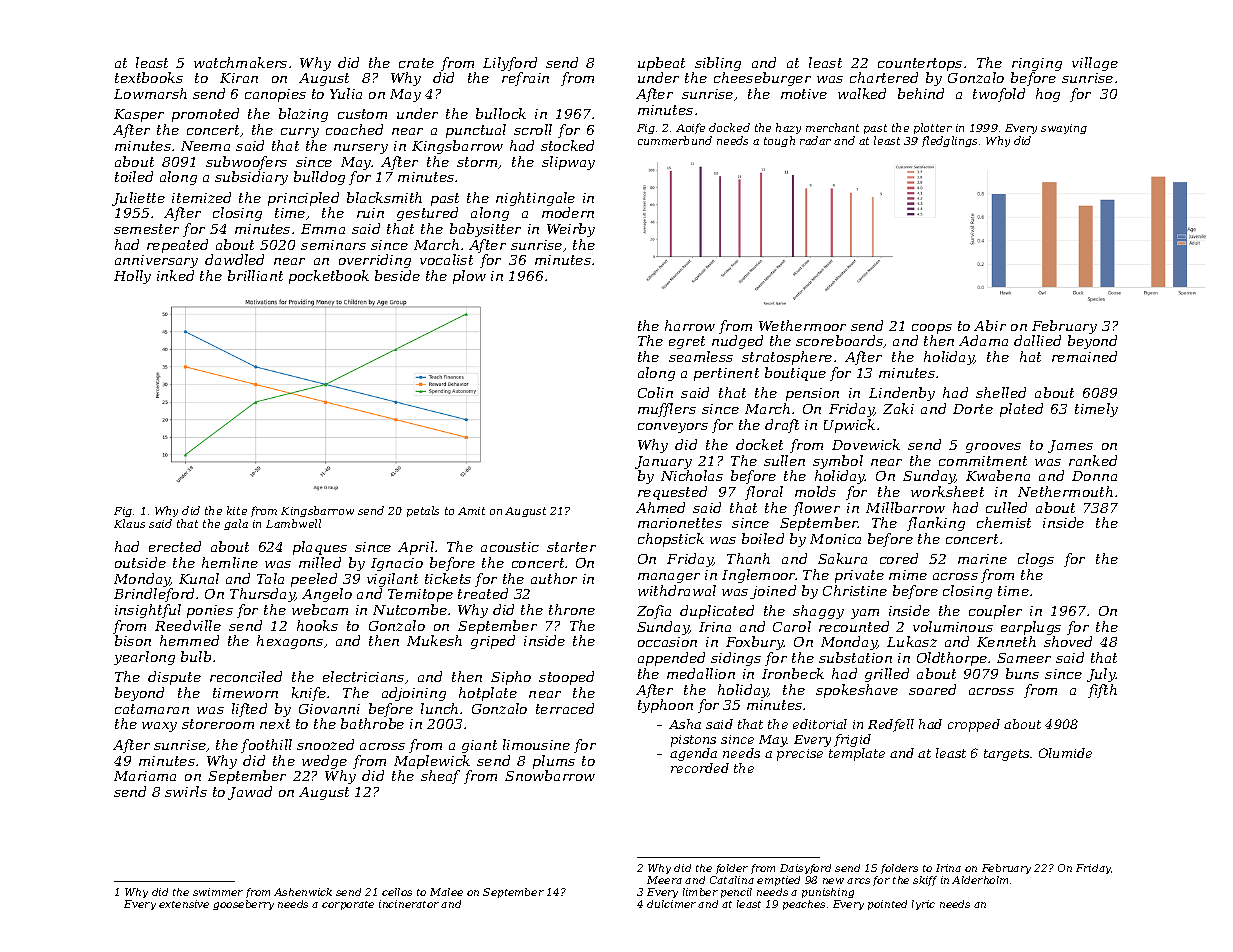 The image size is (1233, 952). What do you see at coordinates (701, 673) in the screenshot?
I see `medallion` at bounding box center [701, 673].
